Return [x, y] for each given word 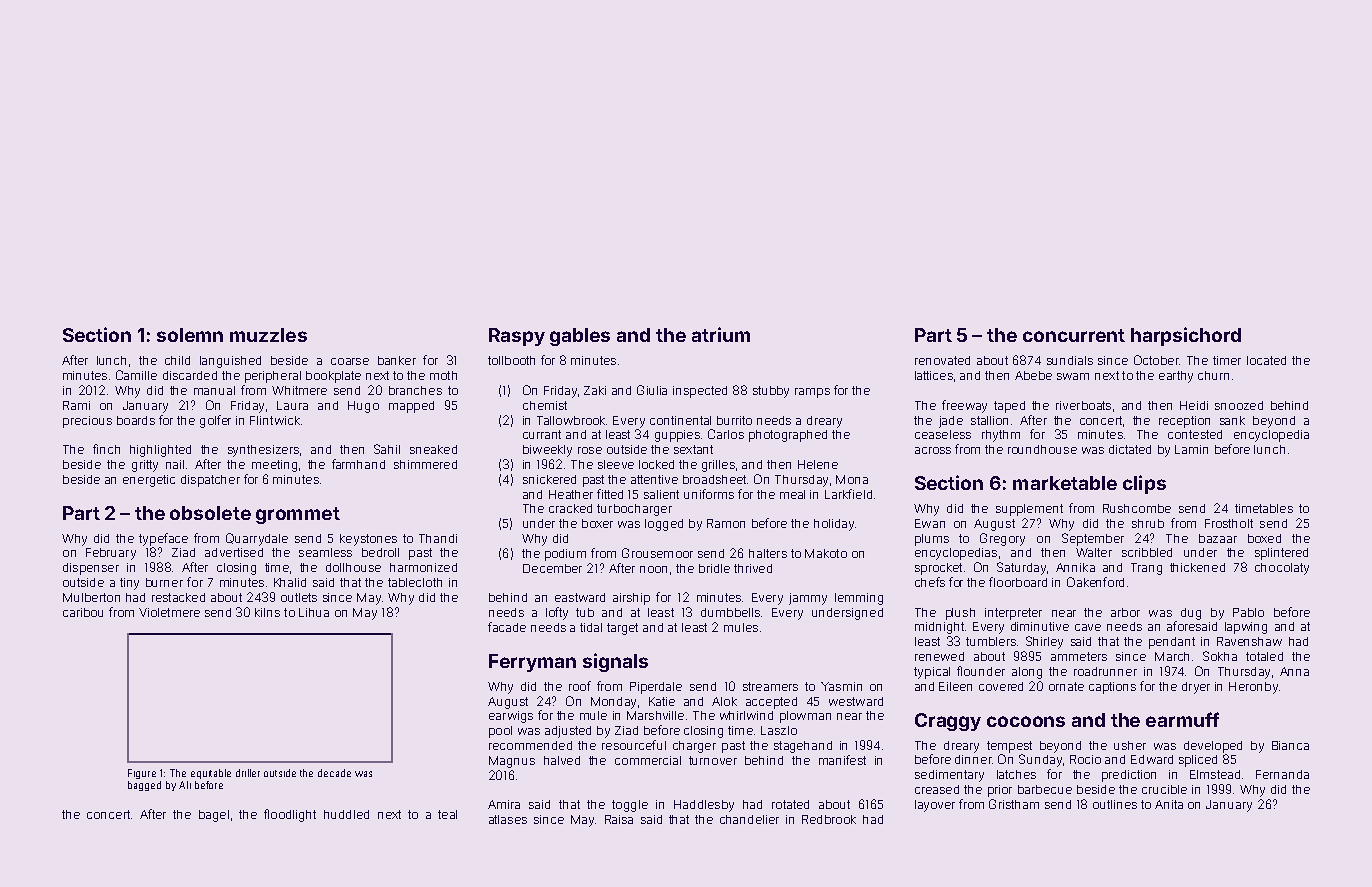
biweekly [547, 451]
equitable [211, 774]
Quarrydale [257, 539]
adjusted [568, 732]
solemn [190, 335]
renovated [942, 360]
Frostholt [1229, 523]
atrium [721, 334]
